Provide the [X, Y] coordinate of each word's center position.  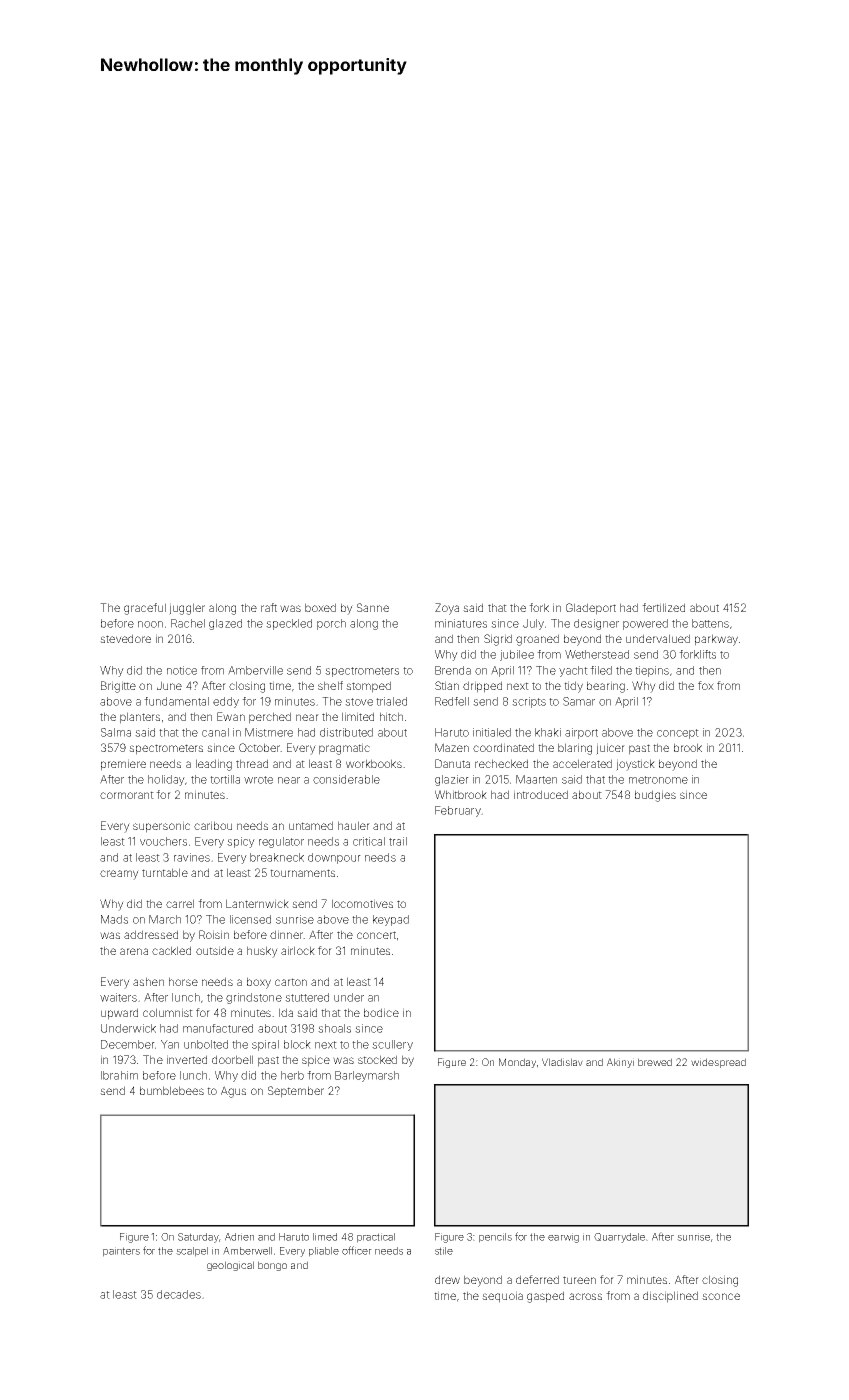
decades [179, 1294]
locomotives [362, 903]
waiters [118, 997]
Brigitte [118, 687]
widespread [718, 1063]
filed [601, 670]
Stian [447, 685]
